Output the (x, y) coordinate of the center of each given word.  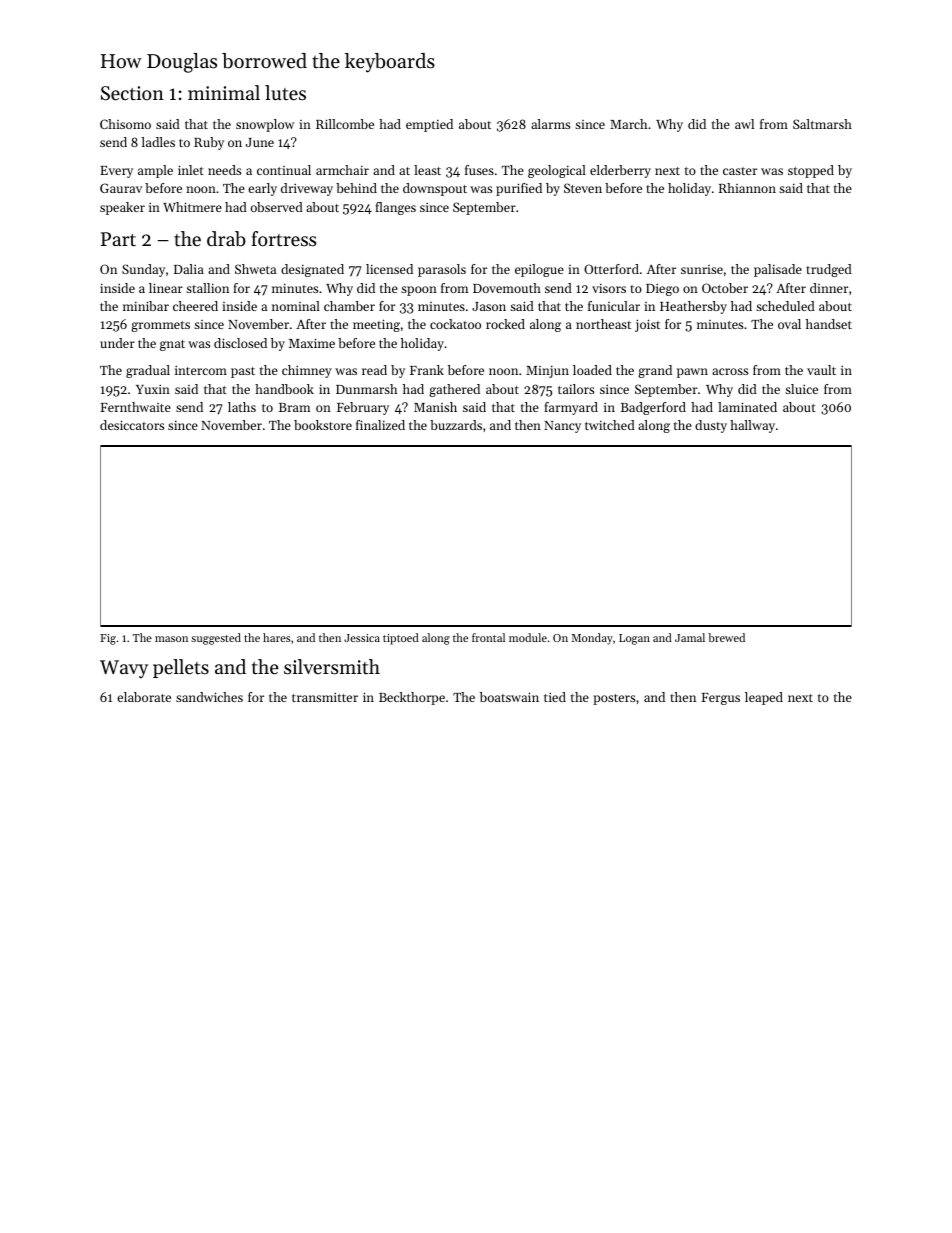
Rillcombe (345, 124)
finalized (380, 425)
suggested (216, 639)
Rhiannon (747, 188)
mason (171, 639)
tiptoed (401, 639)
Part (118, 239)
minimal (224, 92)
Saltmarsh (822, 124)
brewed (726, 637)
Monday (592, 639)
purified (519, 189)
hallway (752, 426)
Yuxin (153, 389)
